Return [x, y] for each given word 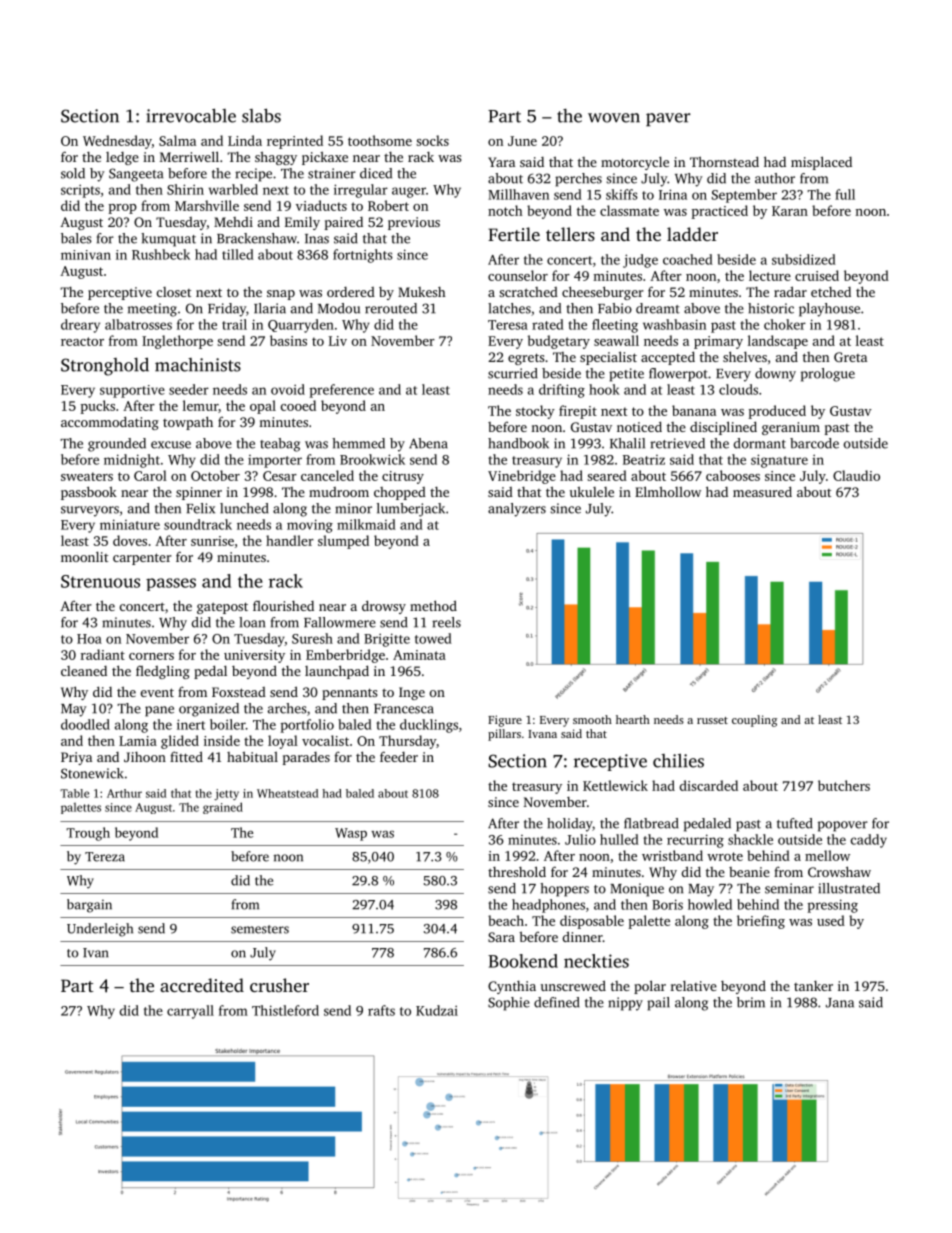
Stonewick [92, 773]
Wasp [351, 834]
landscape [778, 342]
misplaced [821, 163]
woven [614, 118]
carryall [190, 1012]
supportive [132, 391]
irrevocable [191, 115]
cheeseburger [603, 293]
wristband [672, 855]
